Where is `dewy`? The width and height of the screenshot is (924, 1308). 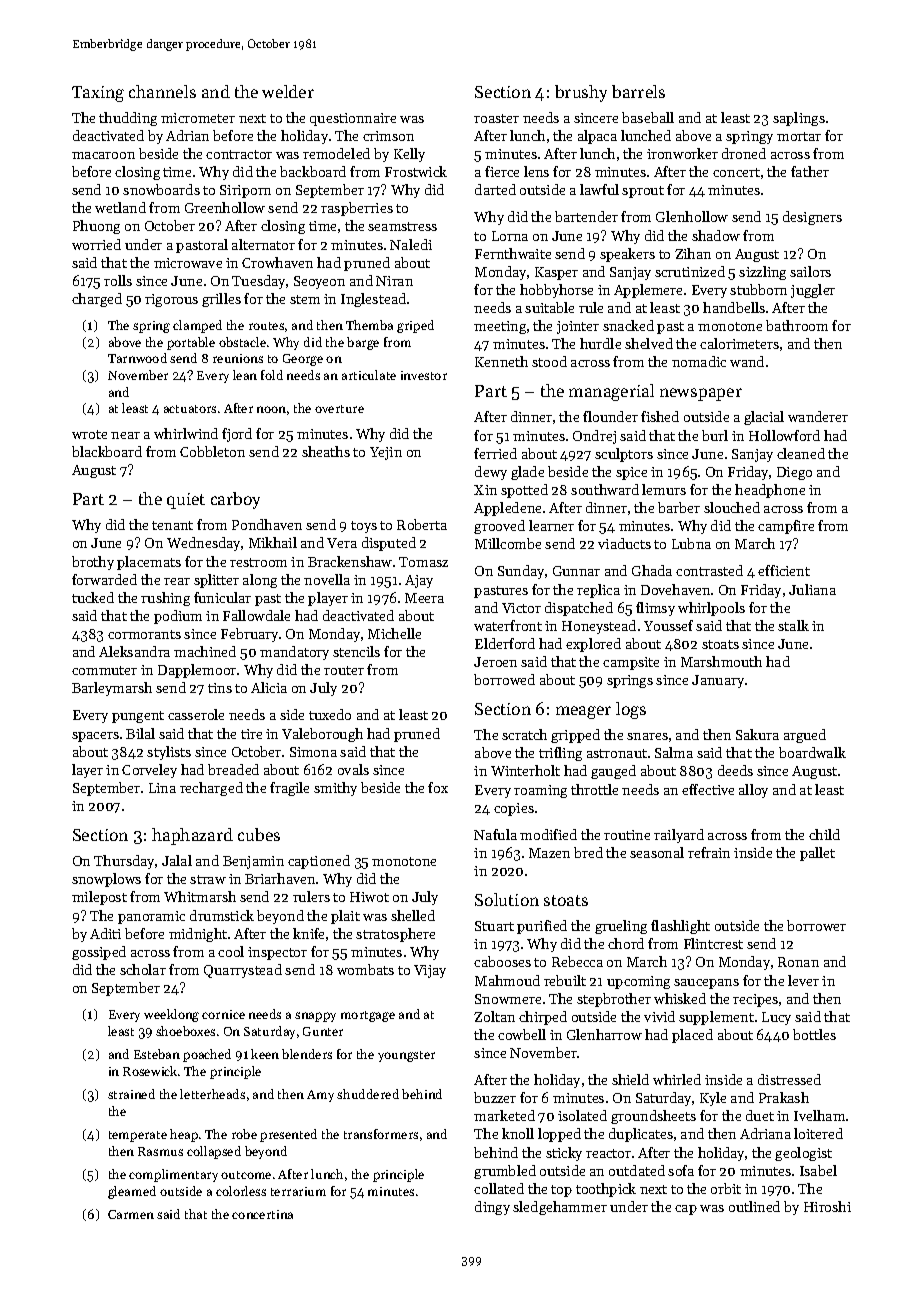
dewy is located at coordinates (491, 473).
